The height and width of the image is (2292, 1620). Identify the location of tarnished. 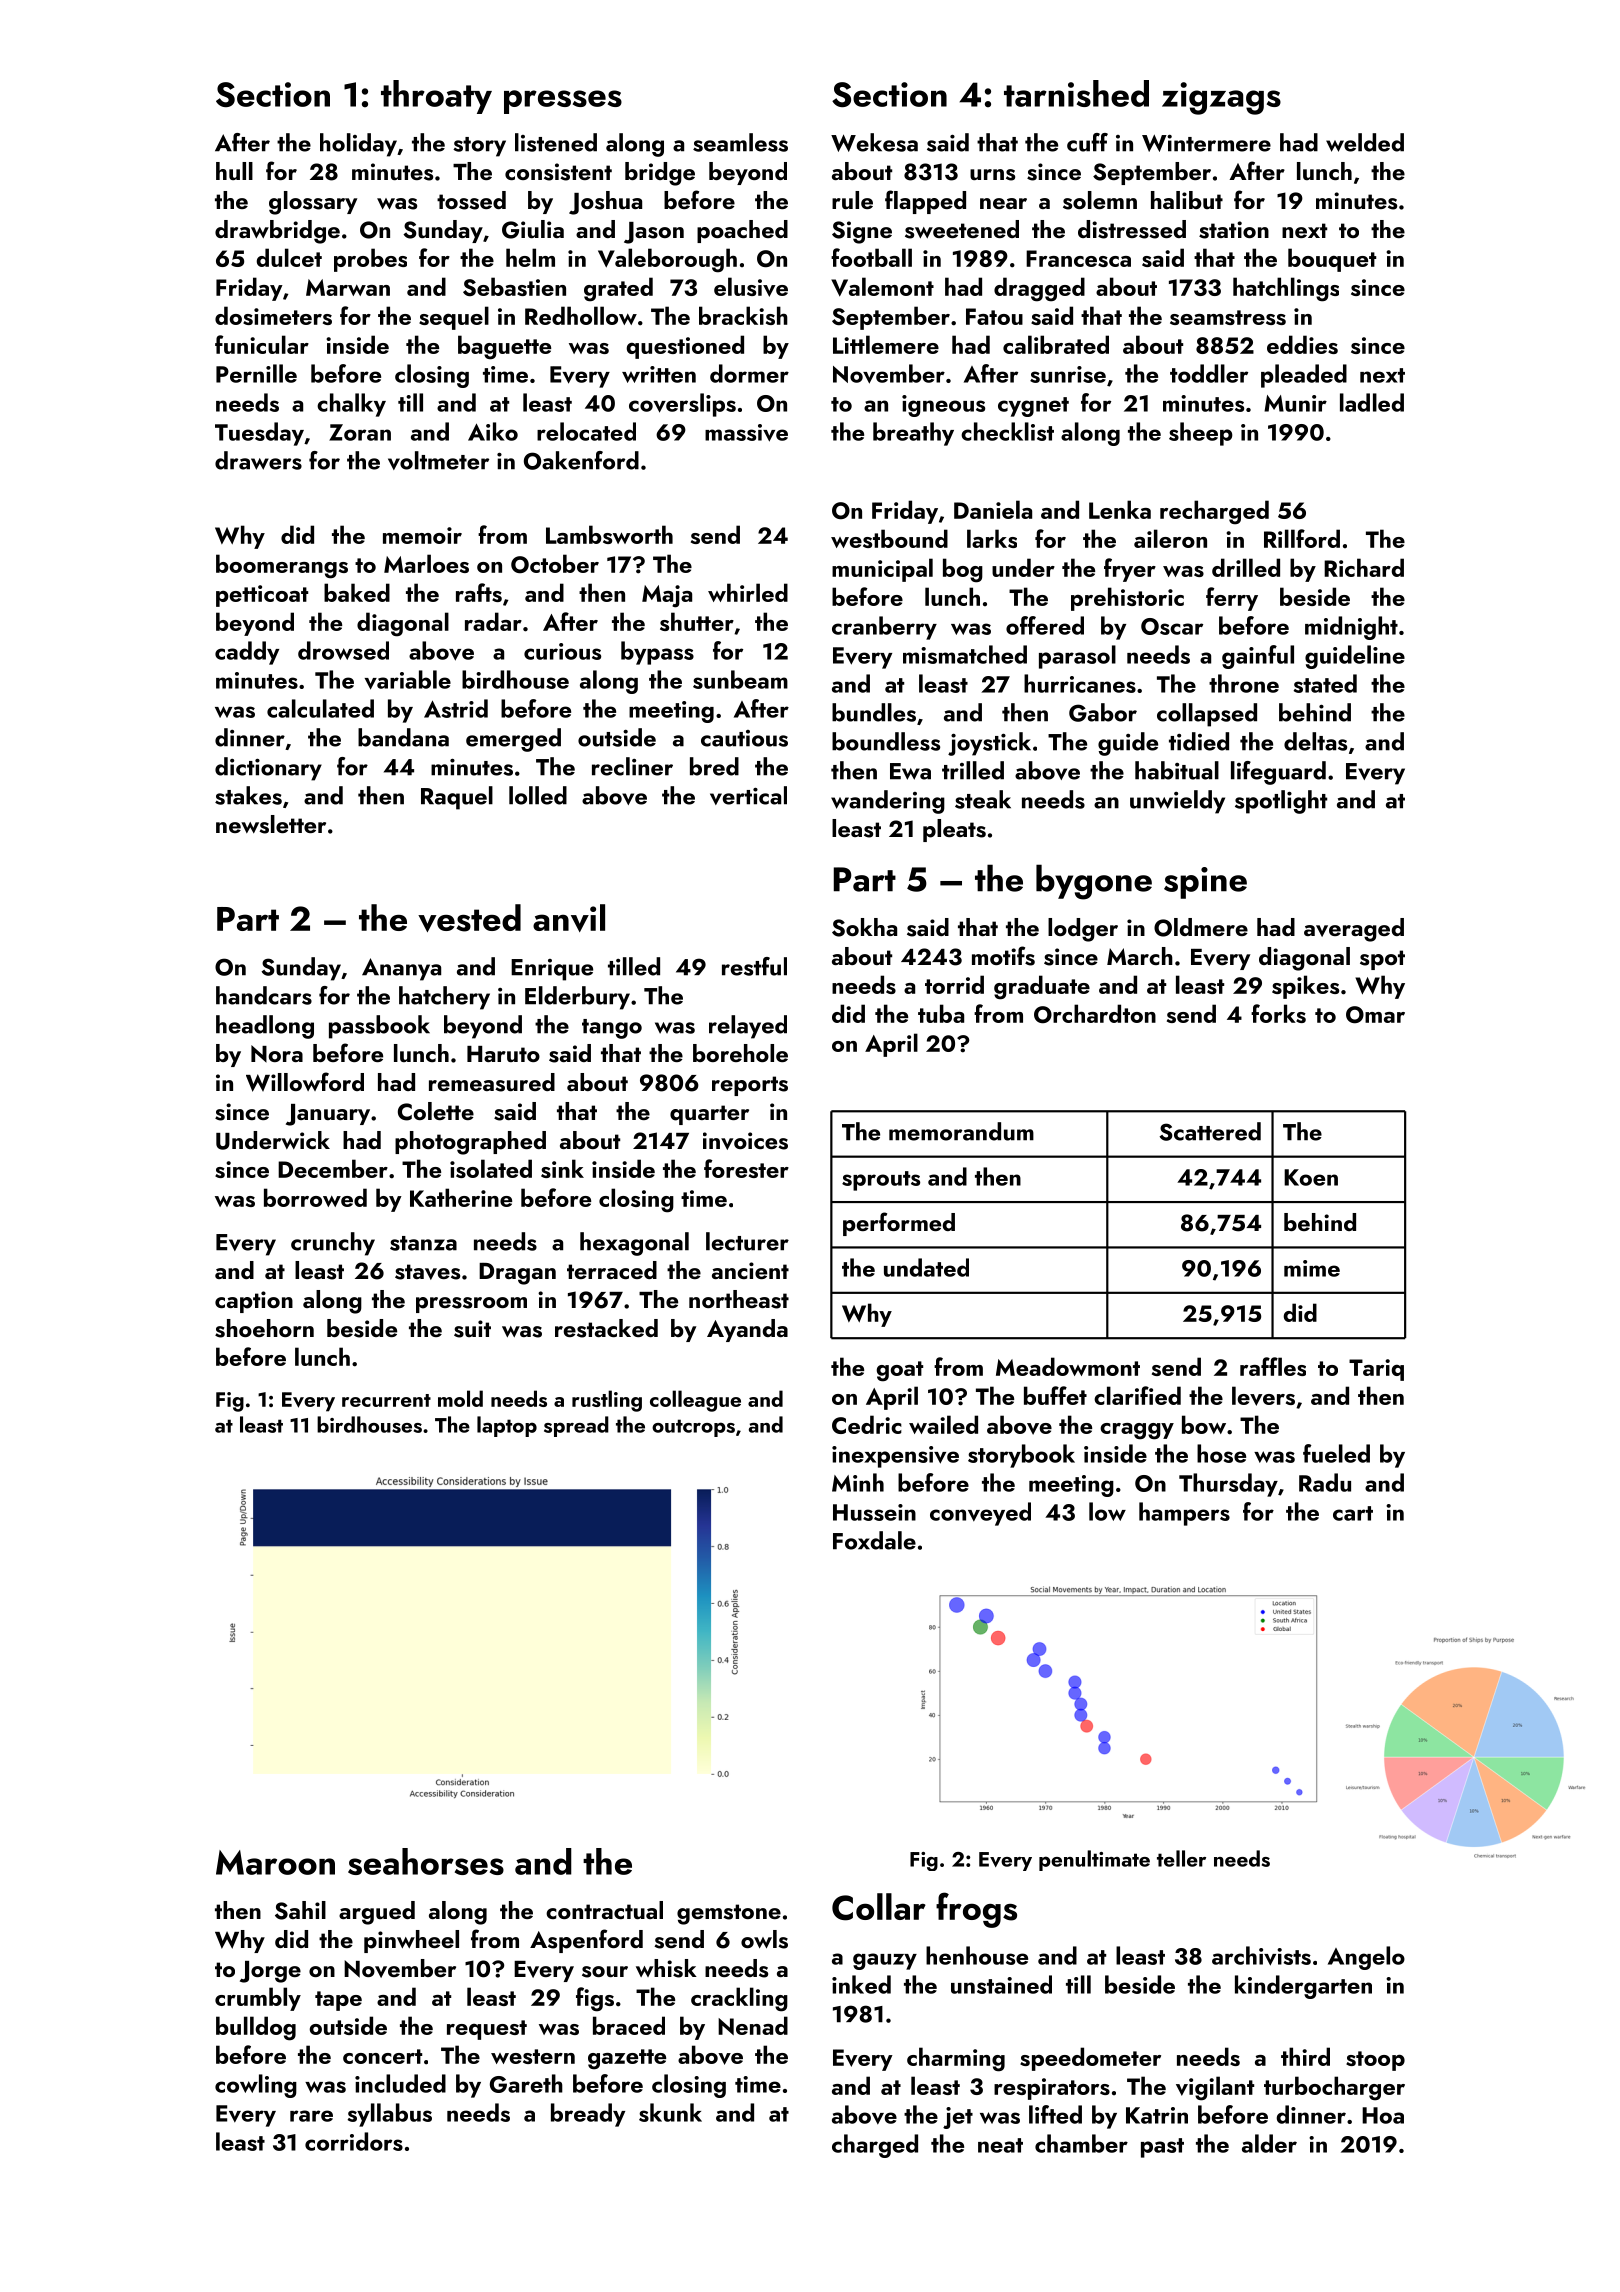
(1076, 93).
